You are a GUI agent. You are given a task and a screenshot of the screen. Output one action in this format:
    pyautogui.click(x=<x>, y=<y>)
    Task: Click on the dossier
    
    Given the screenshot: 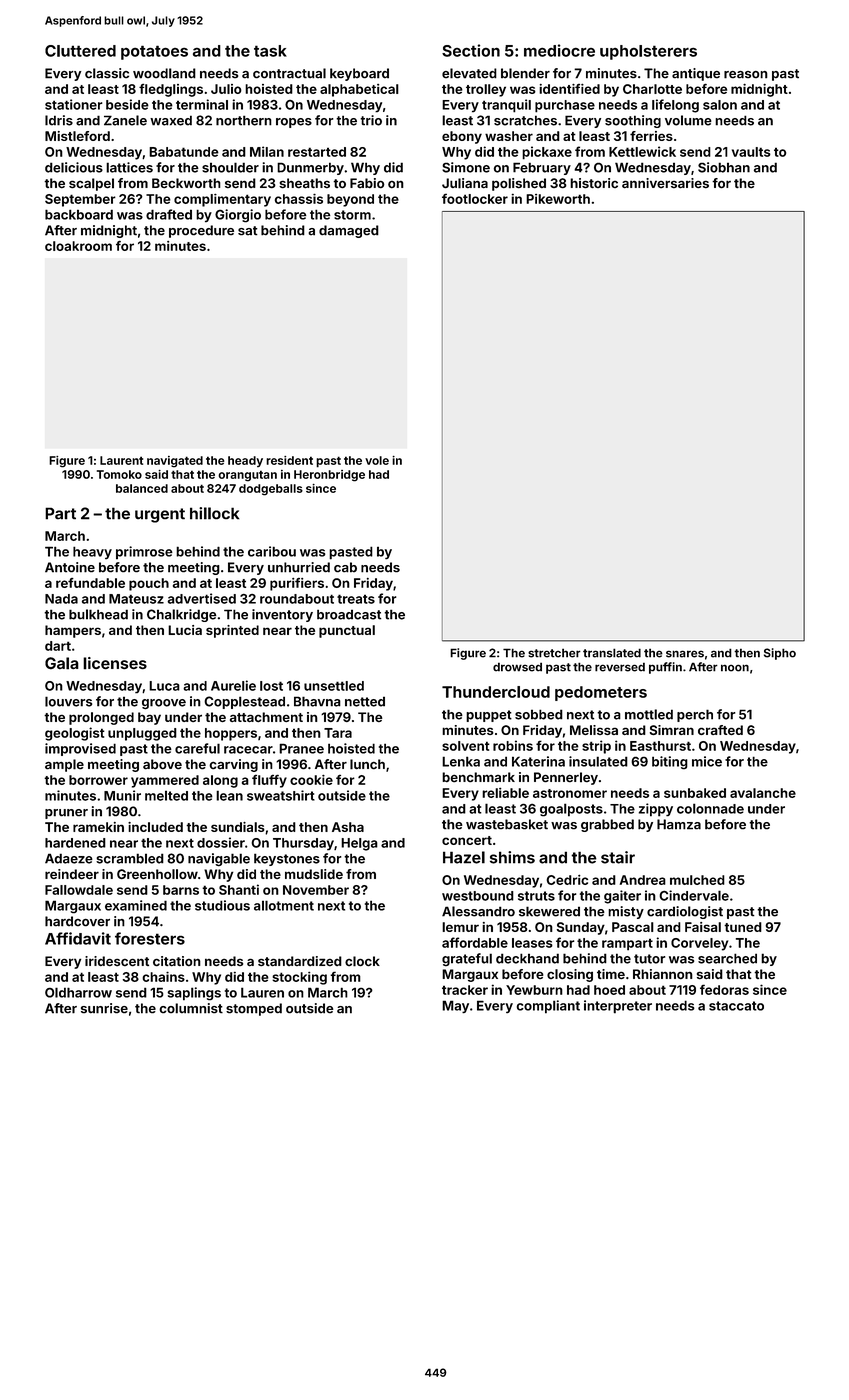 What is the action you would take?
    pyautogui.click(x=221, y=842)
